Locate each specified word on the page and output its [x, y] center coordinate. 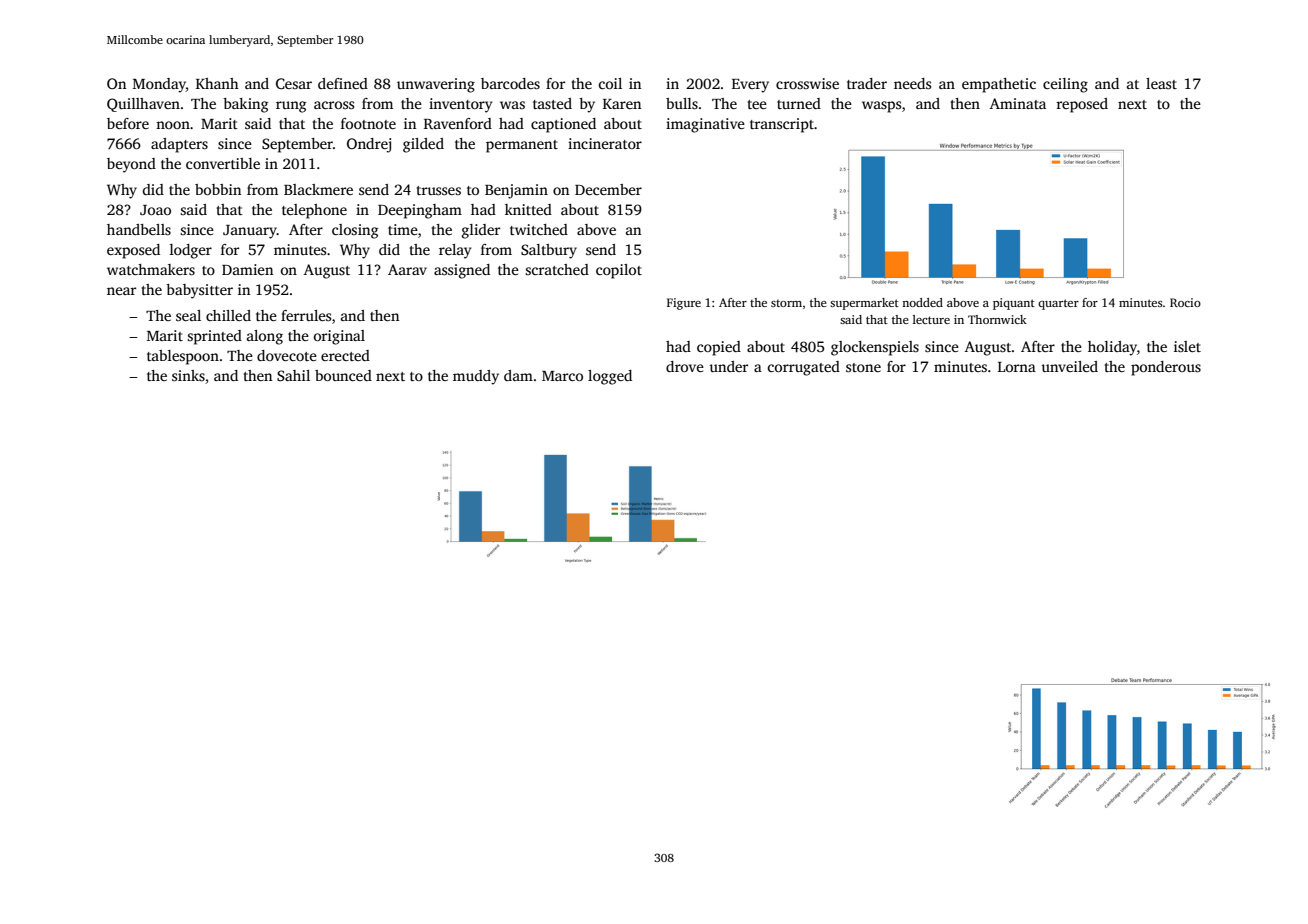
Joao [155, 210]
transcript [782, 125]
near [121, 291]
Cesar [294, 83]
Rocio [1185, 302]
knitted [528, 209]
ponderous [1166, 368]
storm [786, 303]
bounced [343, 375]
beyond [131, 165]
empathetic [999, 85]
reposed [1082, 105]
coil [610, 83]
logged [610, 377]
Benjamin [516, 191]
